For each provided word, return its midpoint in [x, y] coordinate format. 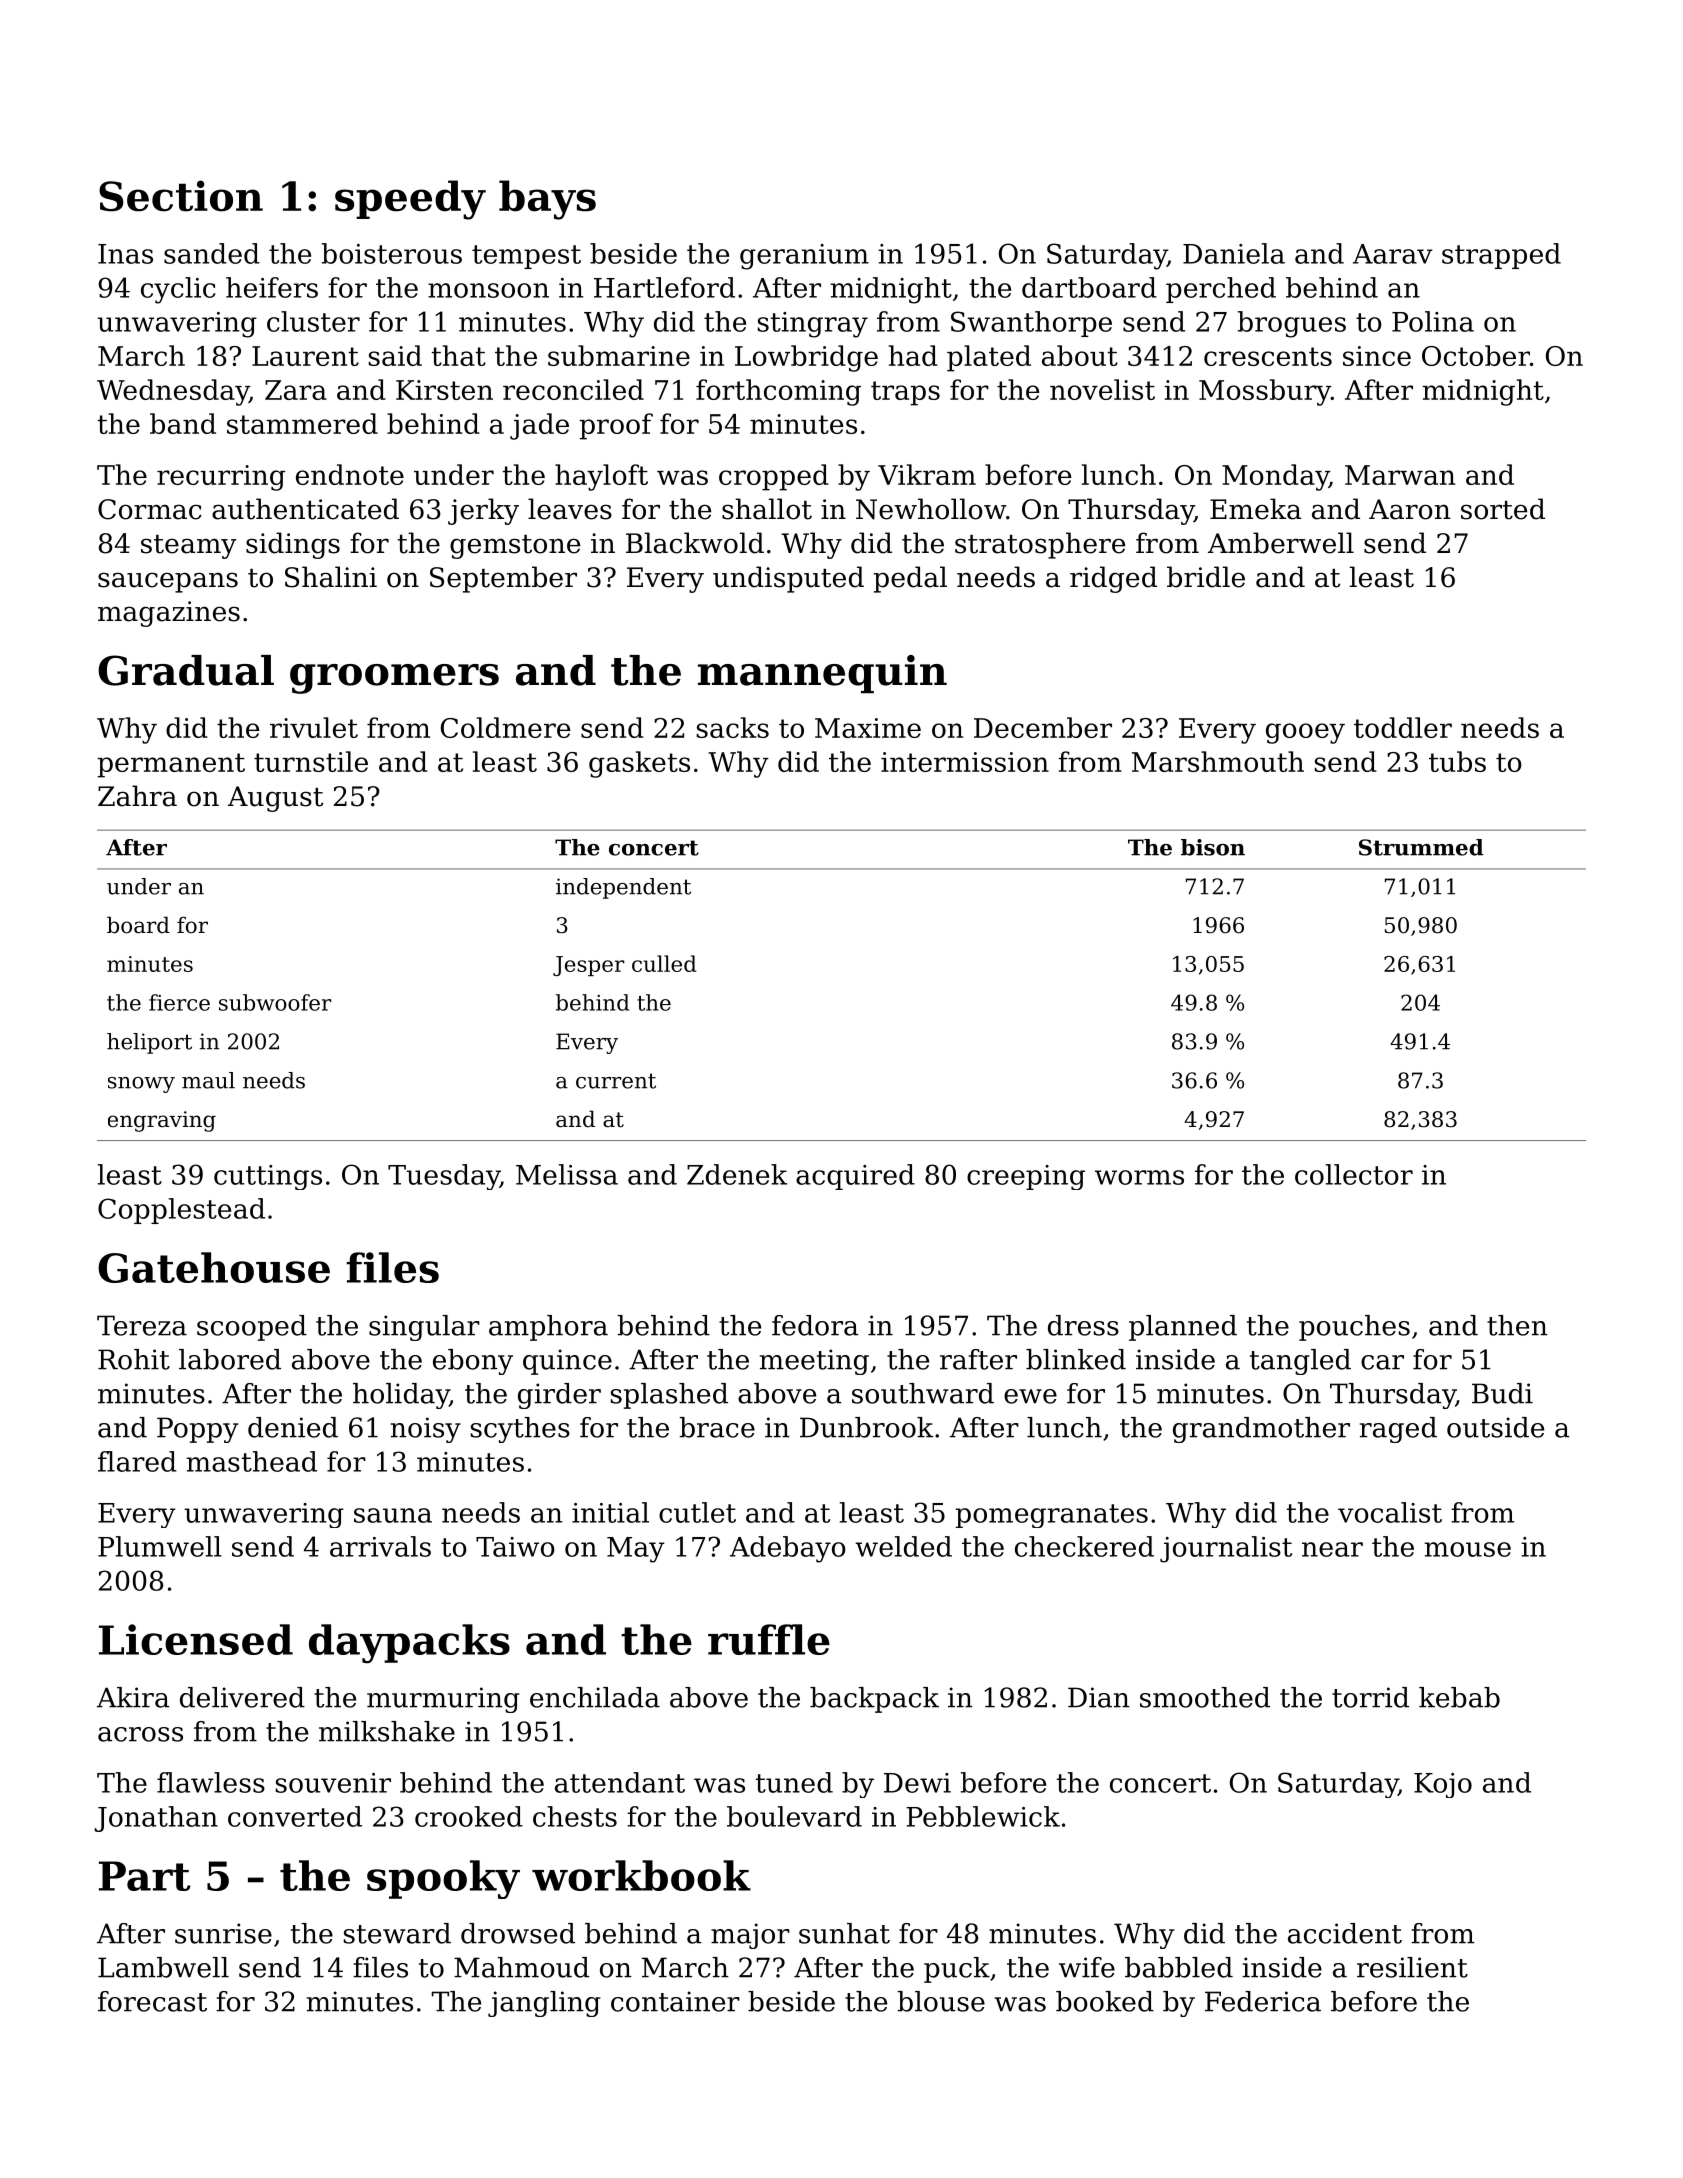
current [616, 1081]
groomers [394, 679]
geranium [804, 257]
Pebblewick [983, 1816]
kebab [1459, 1697]
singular [424, 1328]
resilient [1412, 1967]
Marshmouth [1218, 761]
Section [181, 196]
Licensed [196, 1639]
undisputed [788, 579]
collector [1354, 1174]
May [636, 1550]
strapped [1501, 256]
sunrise [223, 1933]
